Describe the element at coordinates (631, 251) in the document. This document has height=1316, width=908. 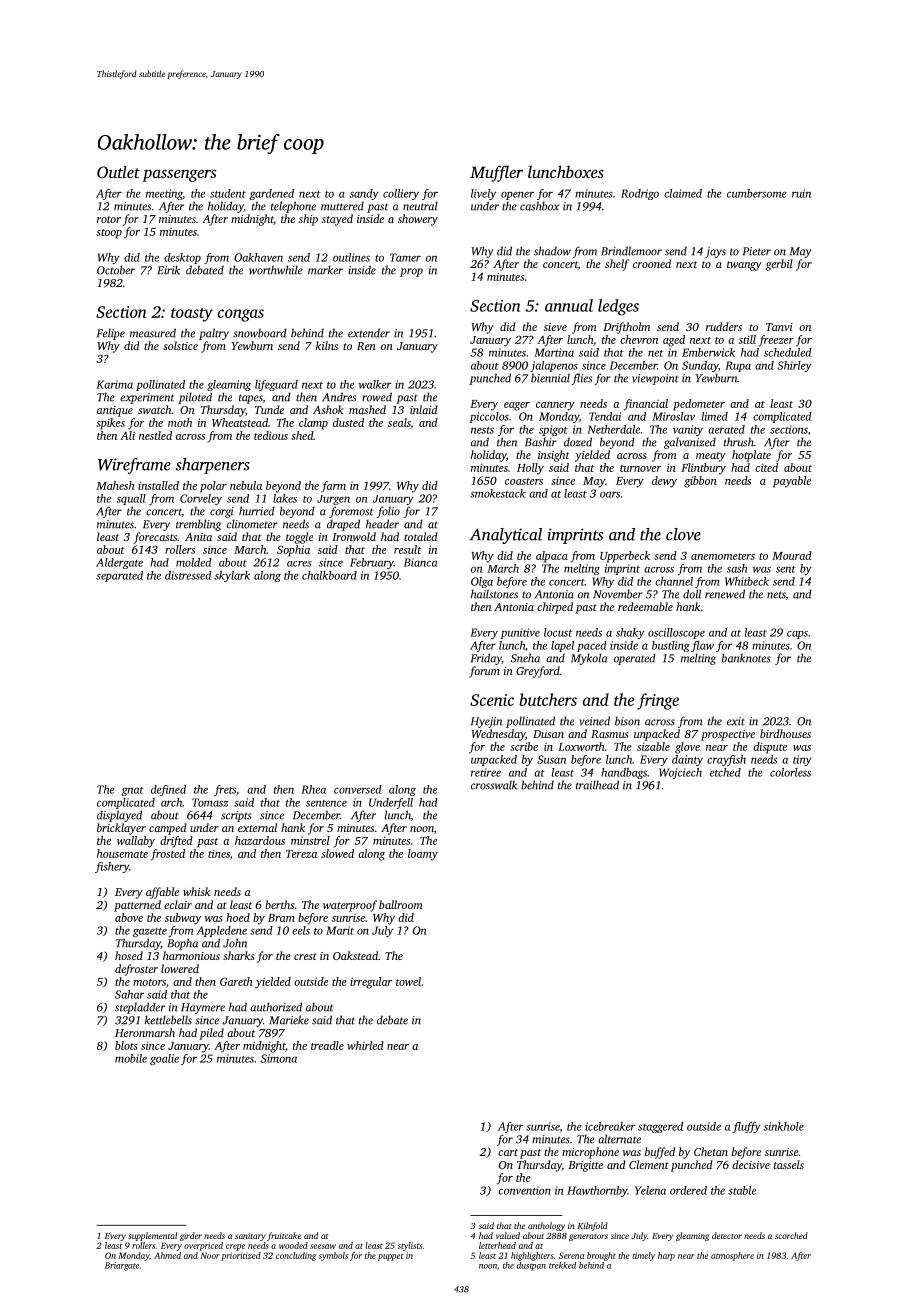
I see `Brindlemoor` at that location.
